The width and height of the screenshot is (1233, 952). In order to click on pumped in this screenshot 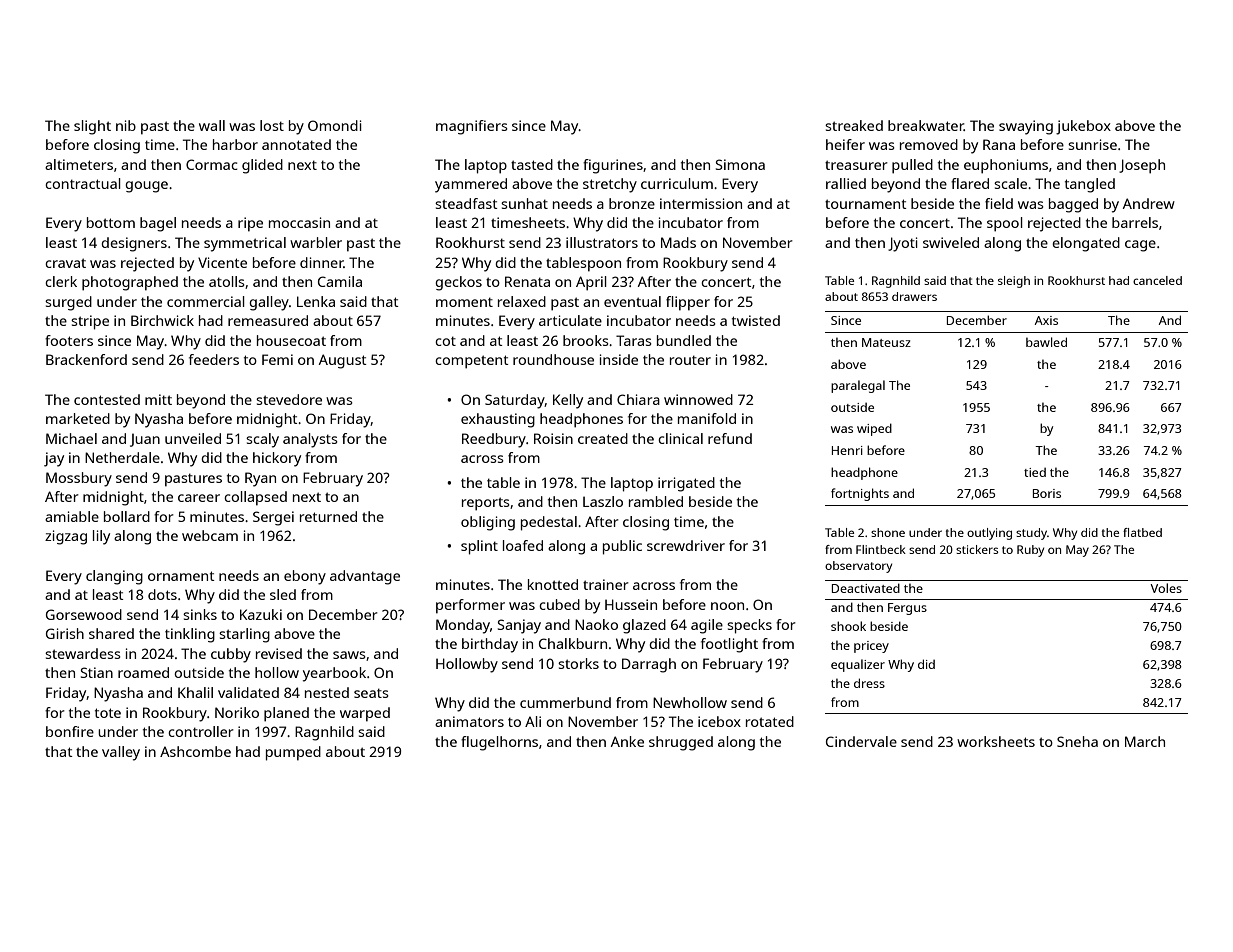, I will do `click(293, 753)`.
